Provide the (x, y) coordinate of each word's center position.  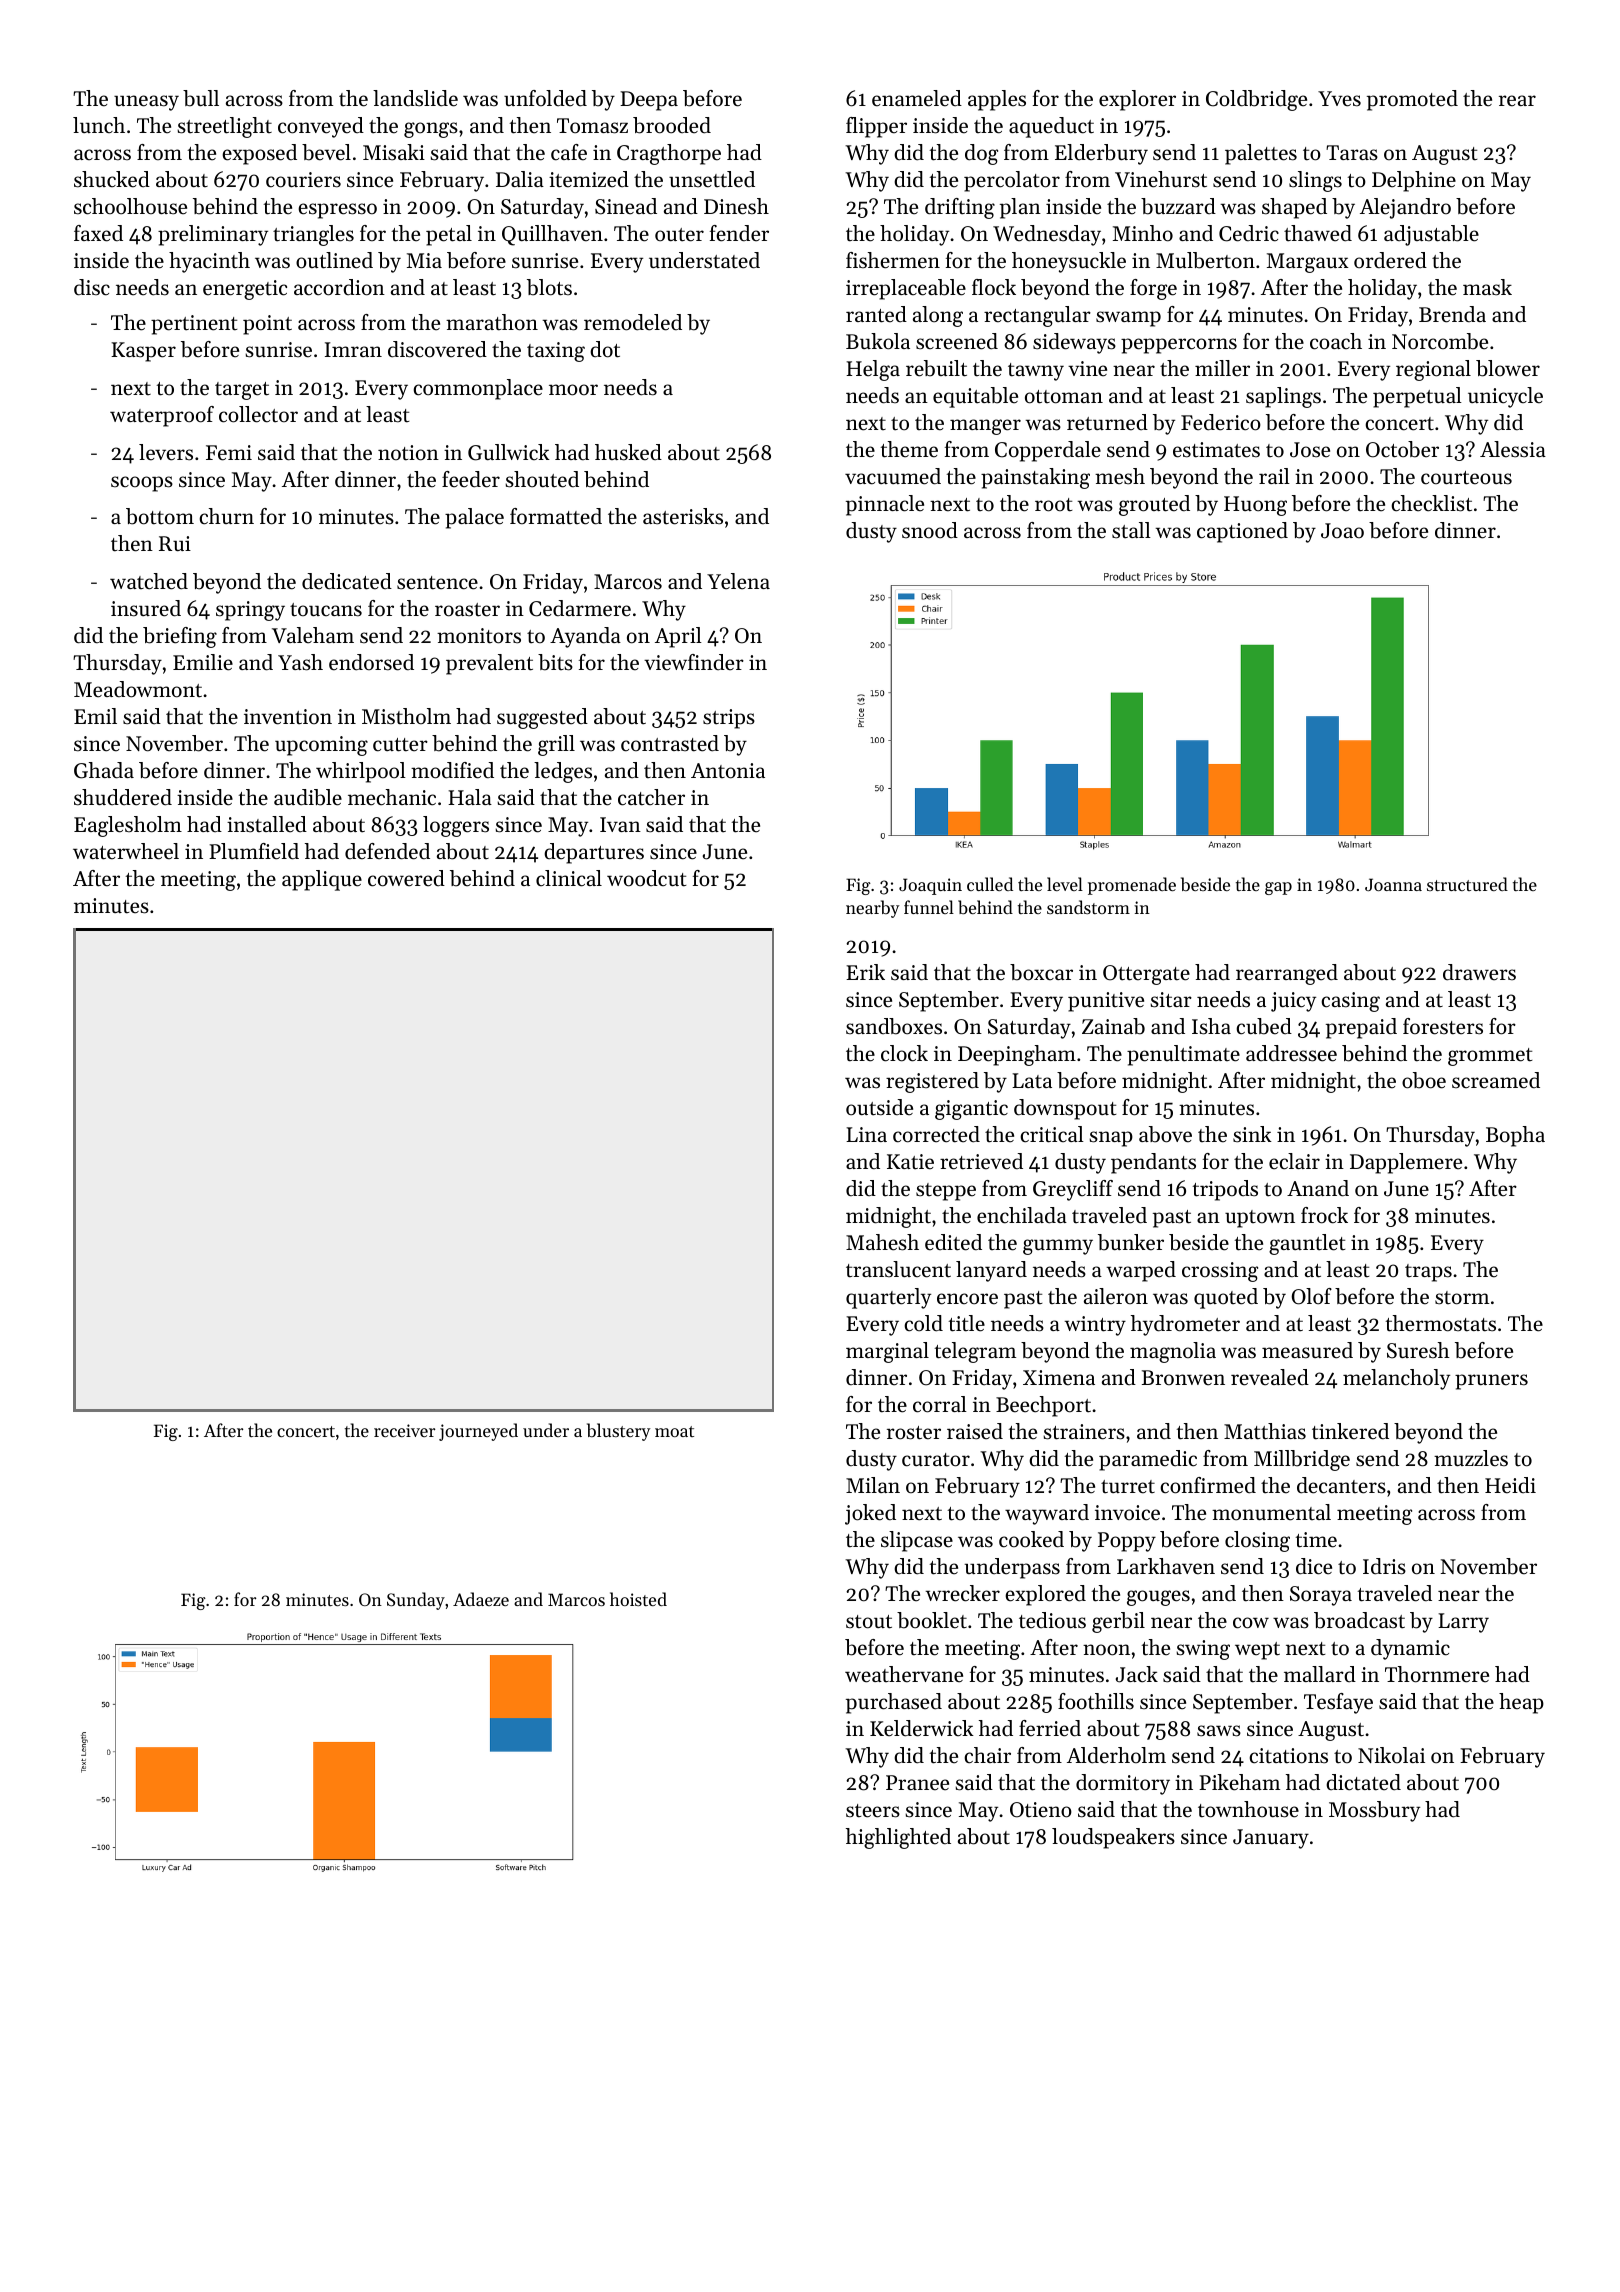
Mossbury (1374, 1811)
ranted (876, 314)
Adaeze (481, 1599)
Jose (1310, 450)
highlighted (898, 1838)
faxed (98, 233)
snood (930, 530)
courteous (1466, 478)
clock (904, 1053)
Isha (1211, 1026)
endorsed (371, 662)
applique (322, 880)
